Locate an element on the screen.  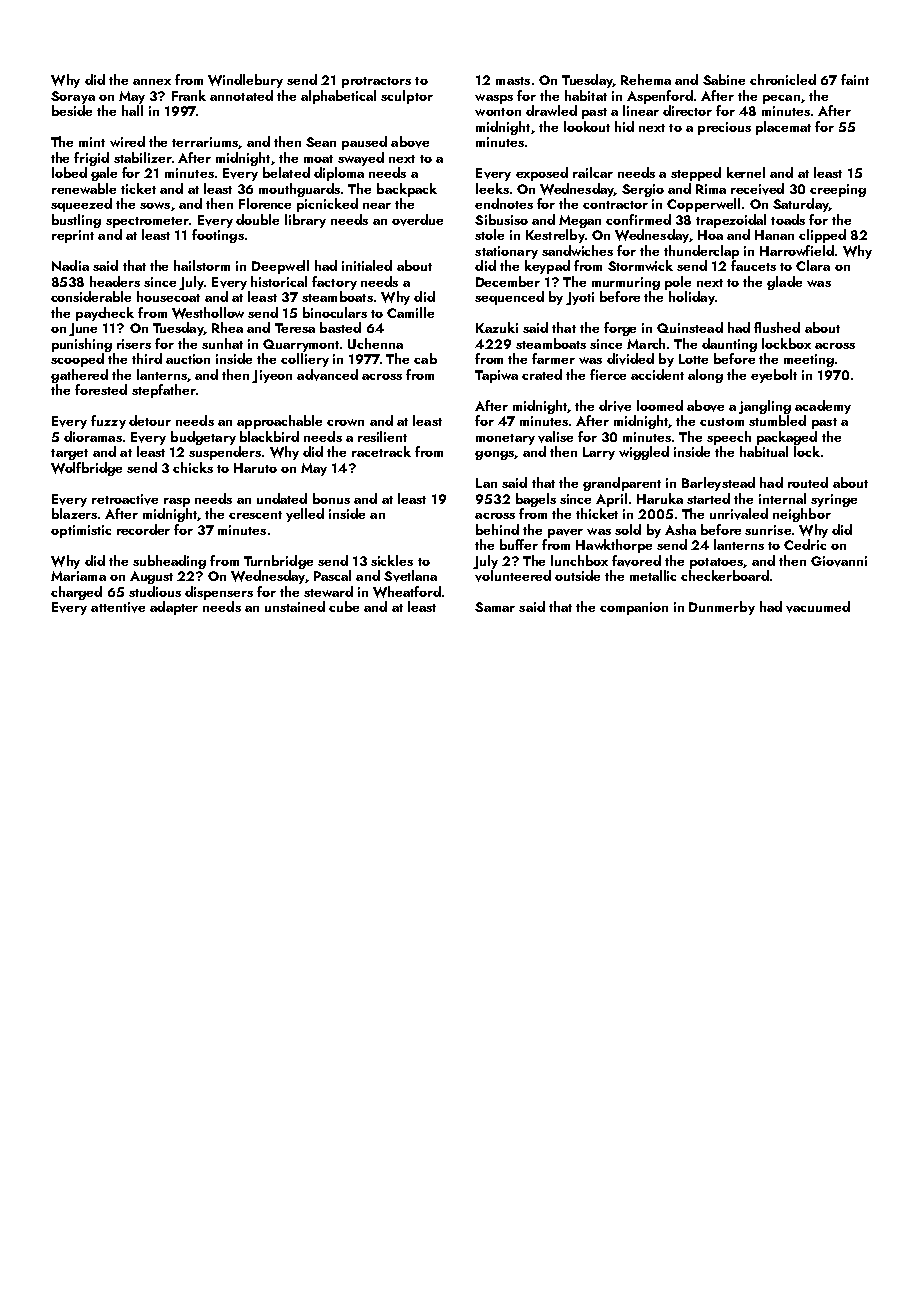
stole is located at coordinates (489, 234).
